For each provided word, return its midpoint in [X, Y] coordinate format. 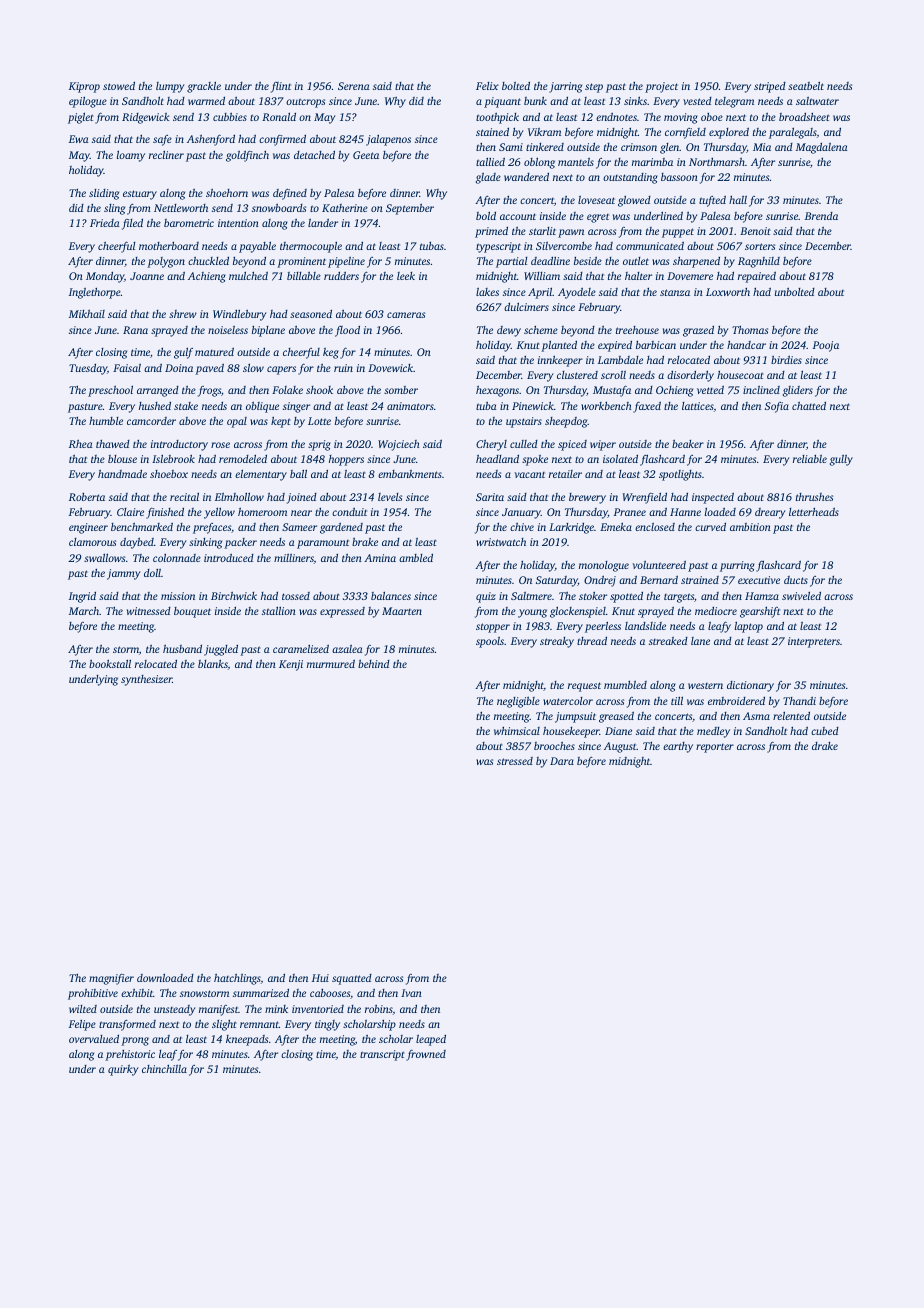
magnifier [111, 979]
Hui [320, 978]
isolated [620, 458]
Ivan [411, 993]
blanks [213, 664]
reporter [715, 748]
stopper [493, 628]
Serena [354, 86]
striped [770, 87]
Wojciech [399, 445]
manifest [219, 1010]
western [705, 686]
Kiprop [84, 87]
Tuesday [88, 369]
